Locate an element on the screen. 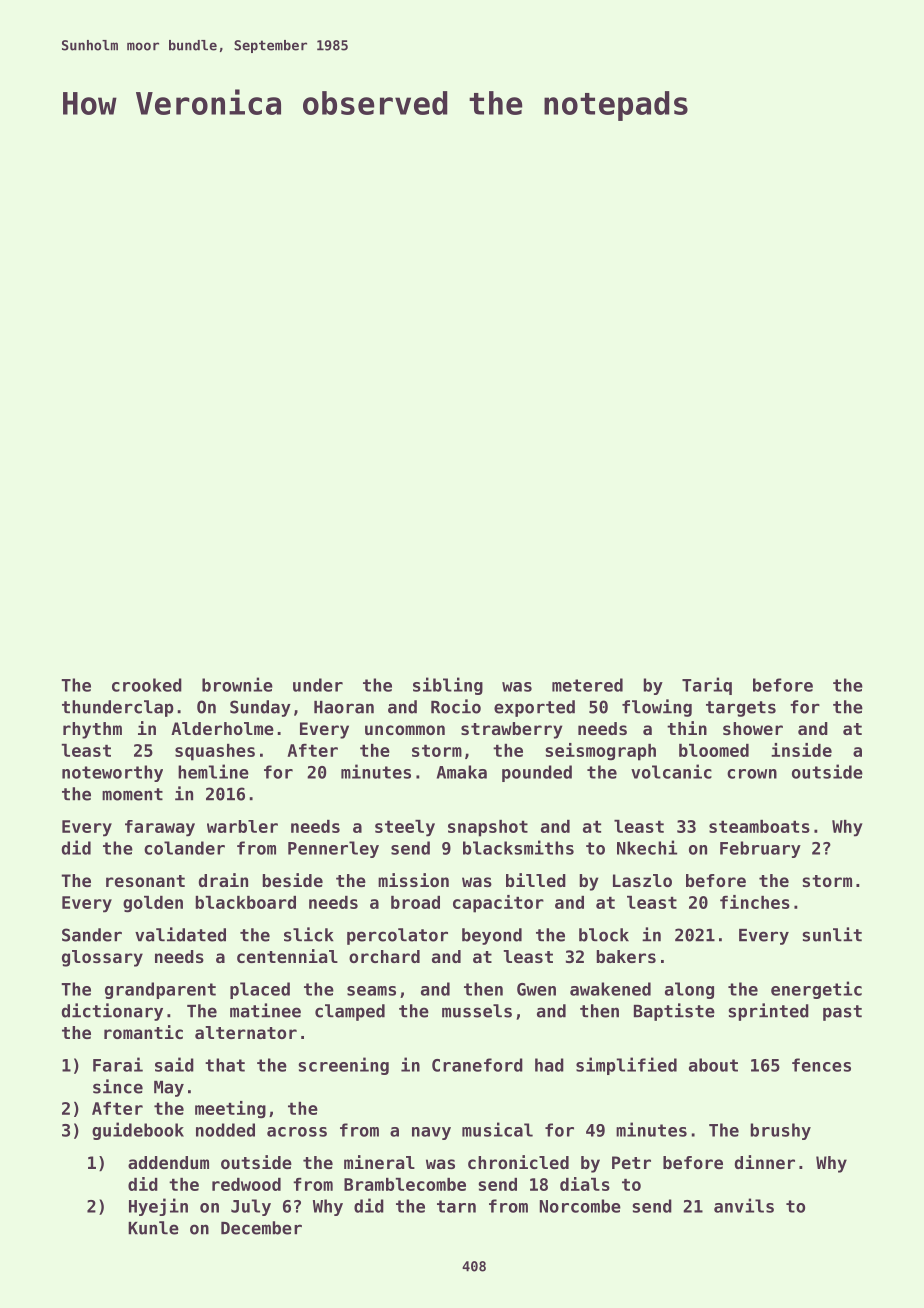  crooked is located at coordinates (147, 685).
